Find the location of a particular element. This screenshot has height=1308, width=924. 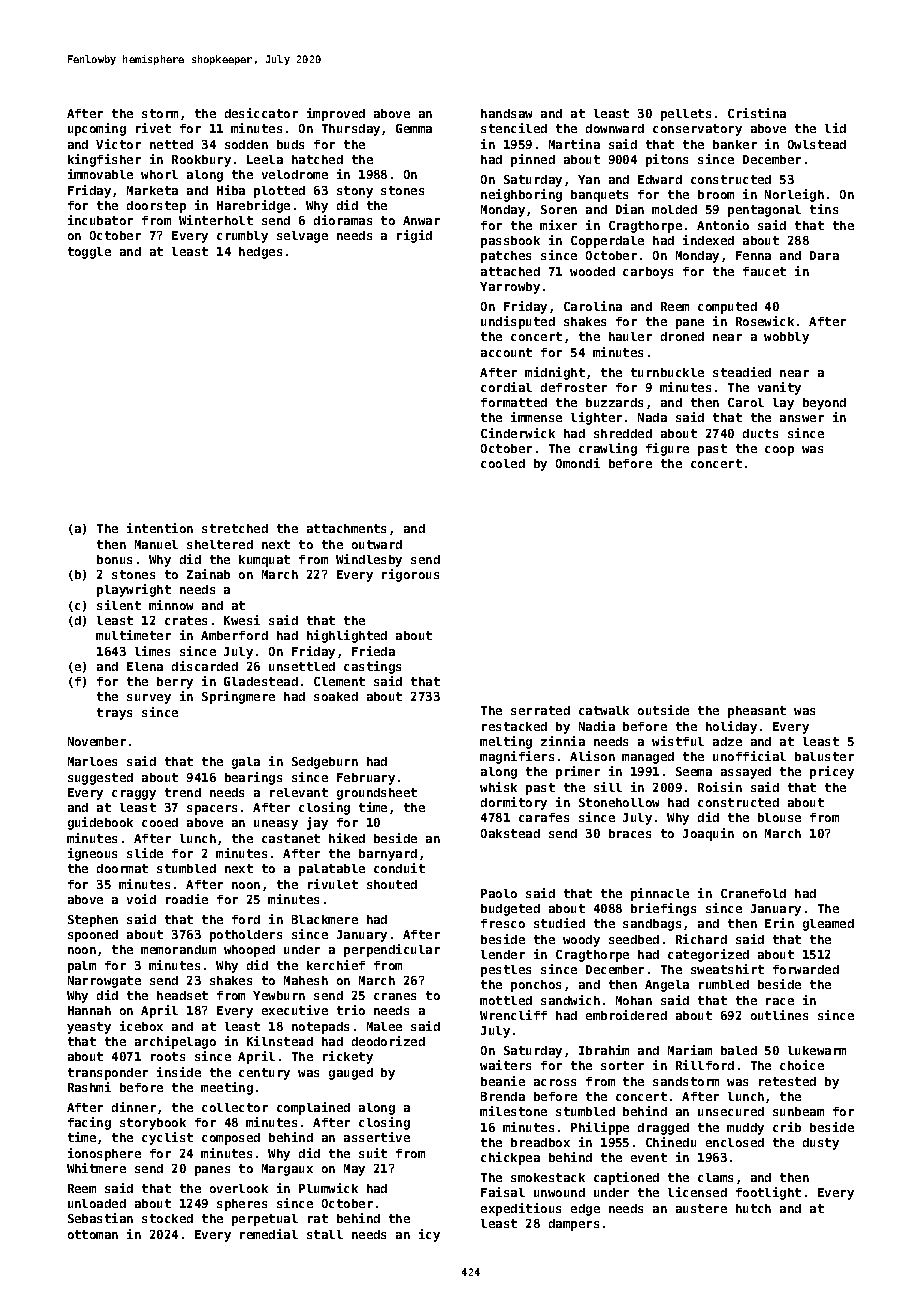

woody is located at coordinates (581, 941).
